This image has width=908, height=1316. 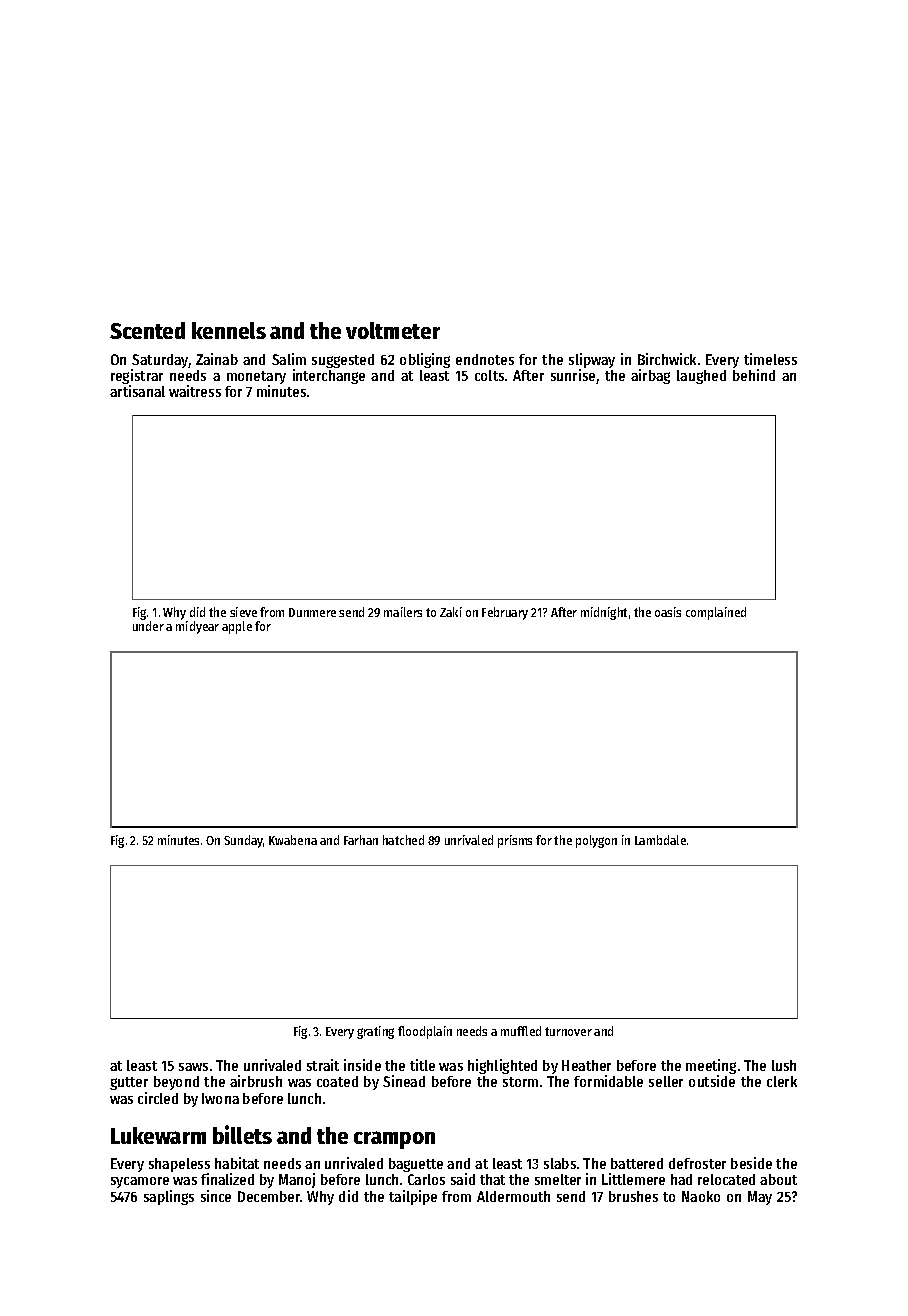 I want to click on artisanal, so click(x=137, y=391).
